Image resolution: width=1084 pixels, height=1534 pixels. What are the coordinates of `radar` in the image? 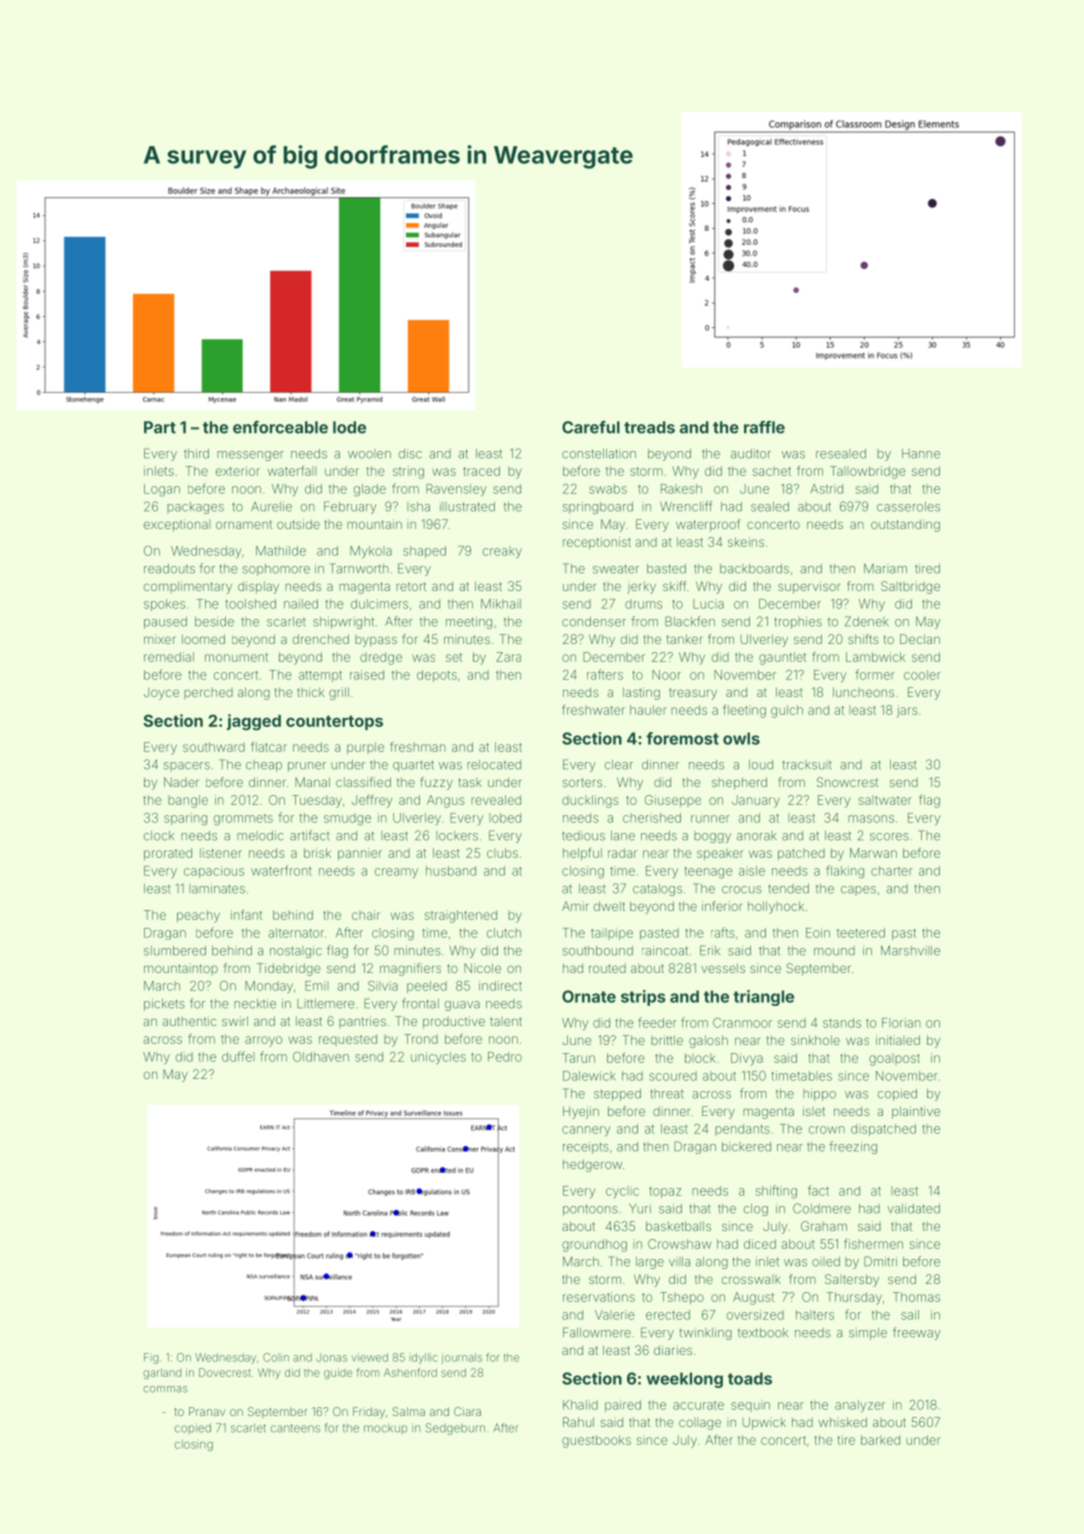 It's located at (622, 853).
